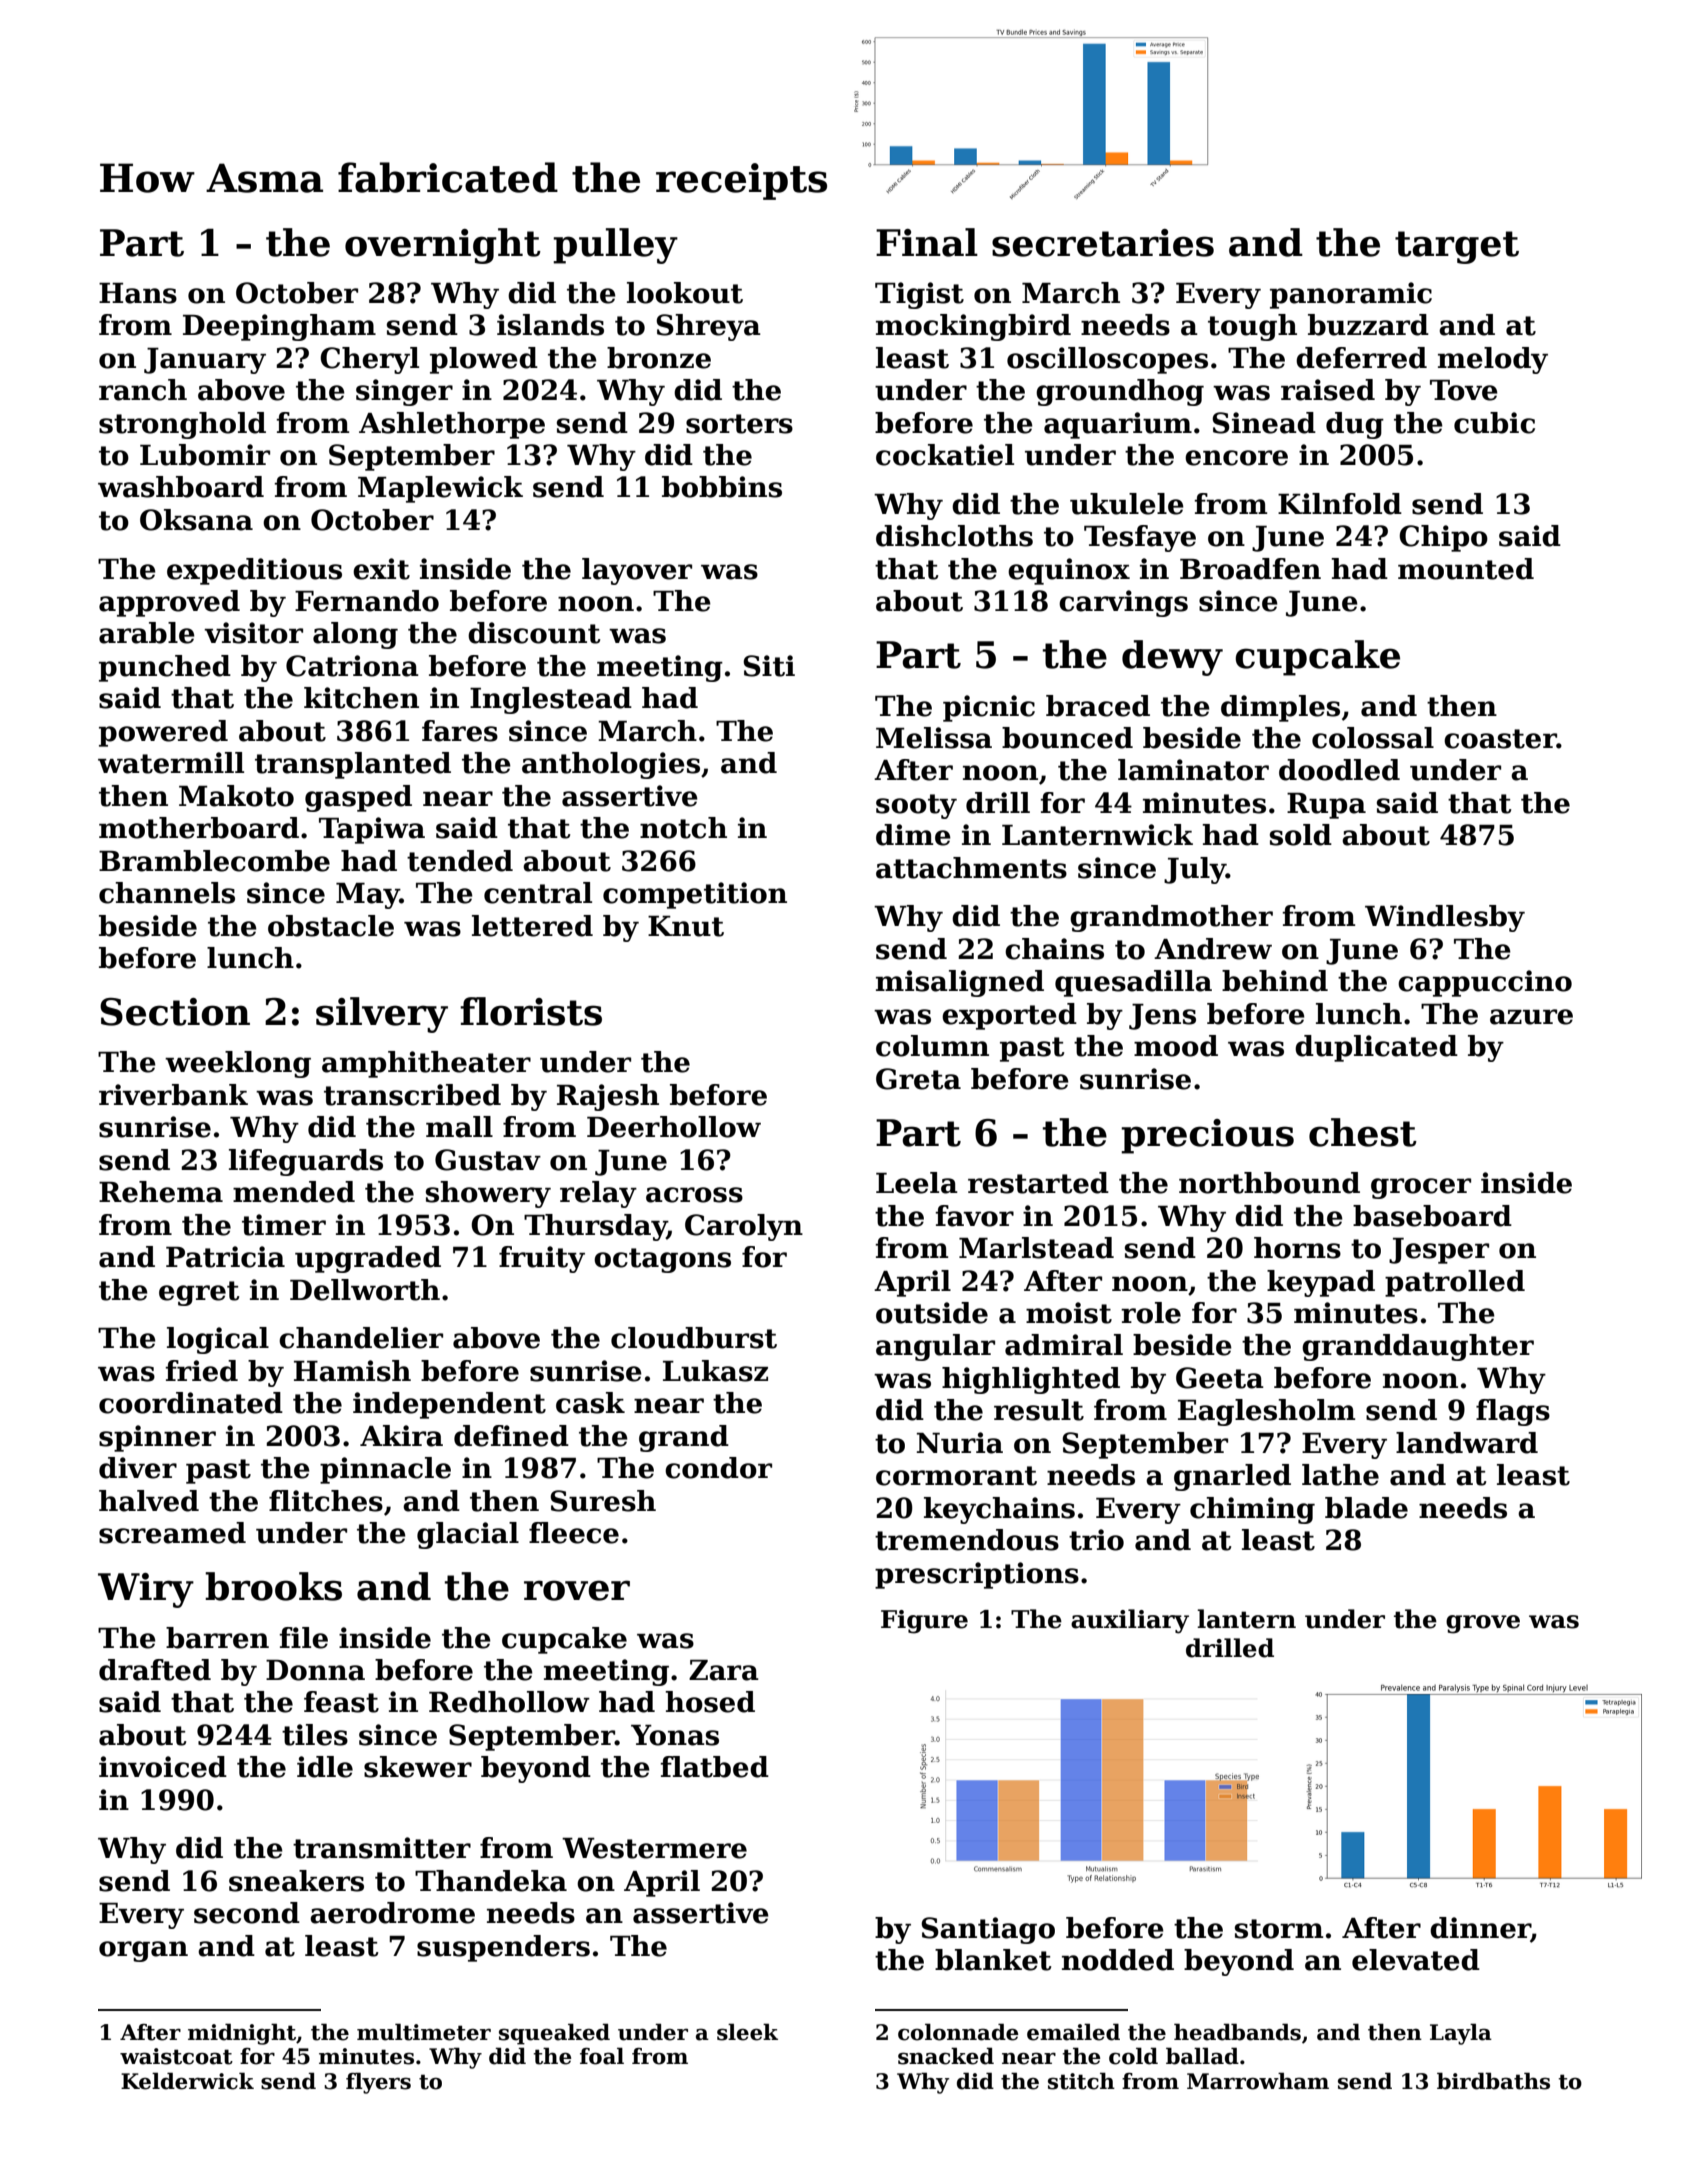 The image size is (1683, 2178). What do you see at coordinates (143, 390) in the image?
I see `ranch` at bounding box center [143, 390].
